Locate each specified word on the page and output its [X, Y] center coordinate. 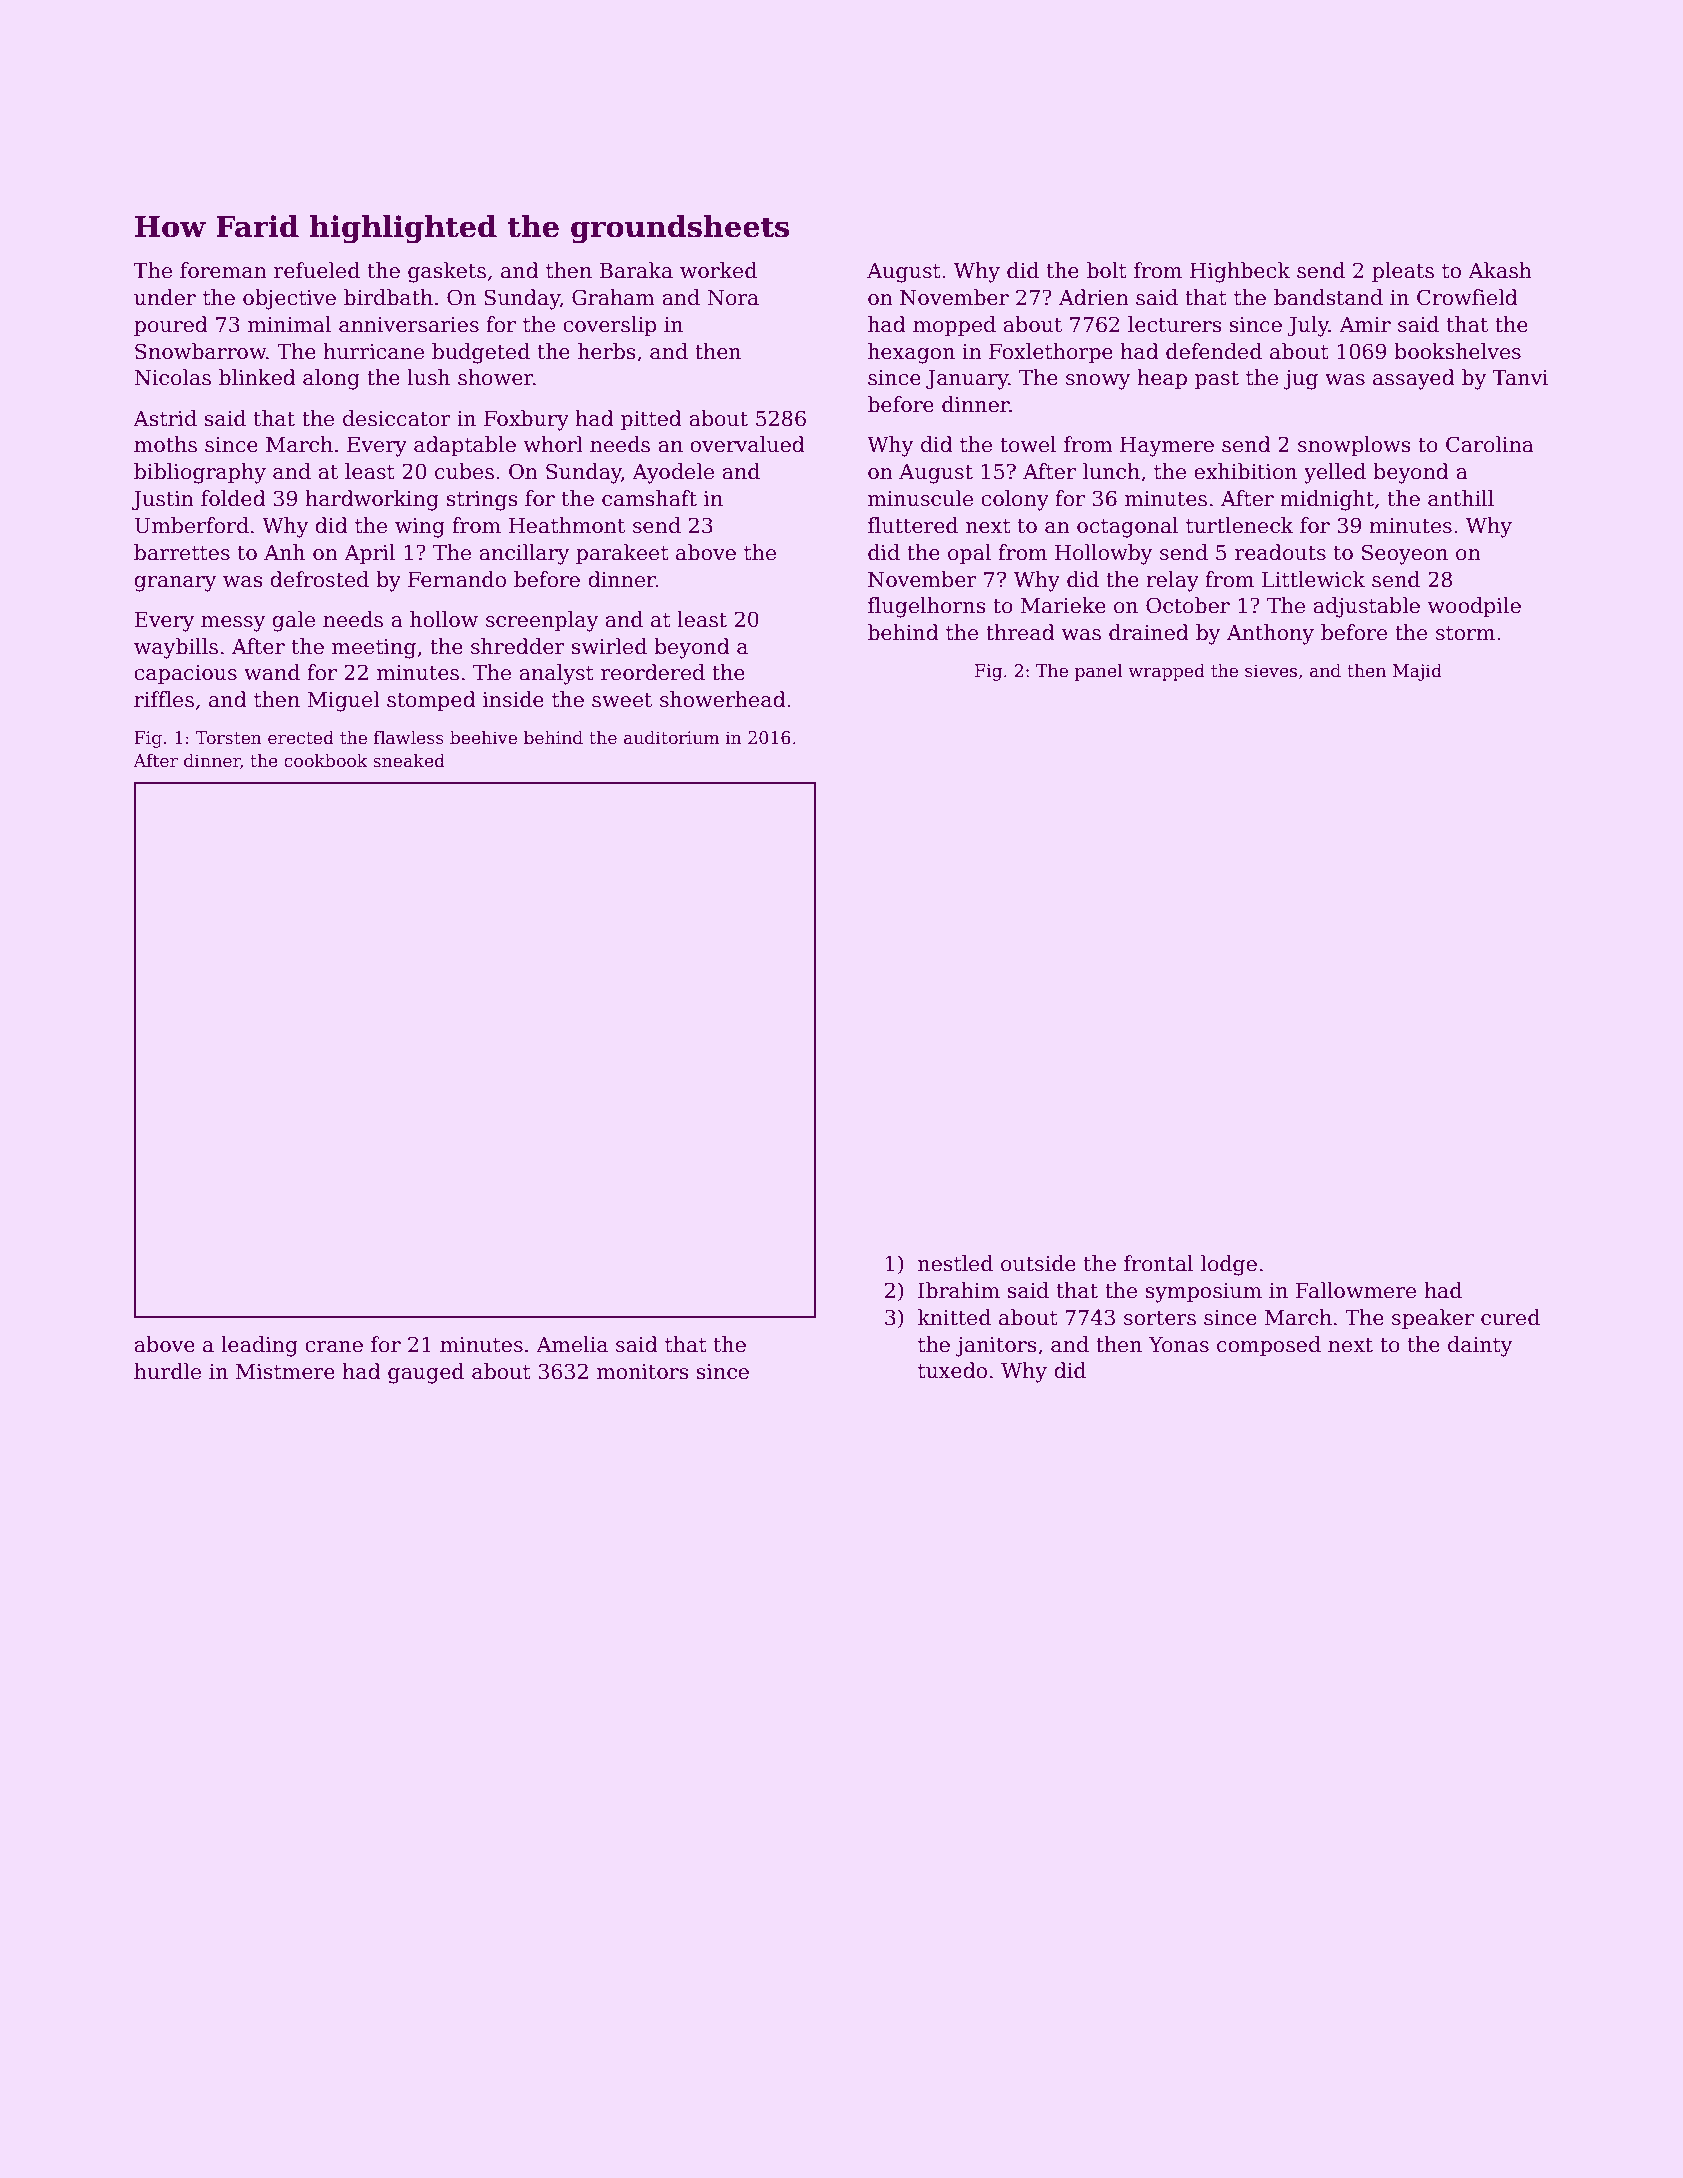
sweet [622, 700]
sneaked [409, 760]
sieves [1271, 671]
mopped [954, 326]
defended [1214, 351]
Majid [1417, 672]
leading [259, 1346]
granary [175, 584]
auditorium [672, 737]
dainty [1480, 1346]
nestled [955, 1263]
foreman [223, 270]
